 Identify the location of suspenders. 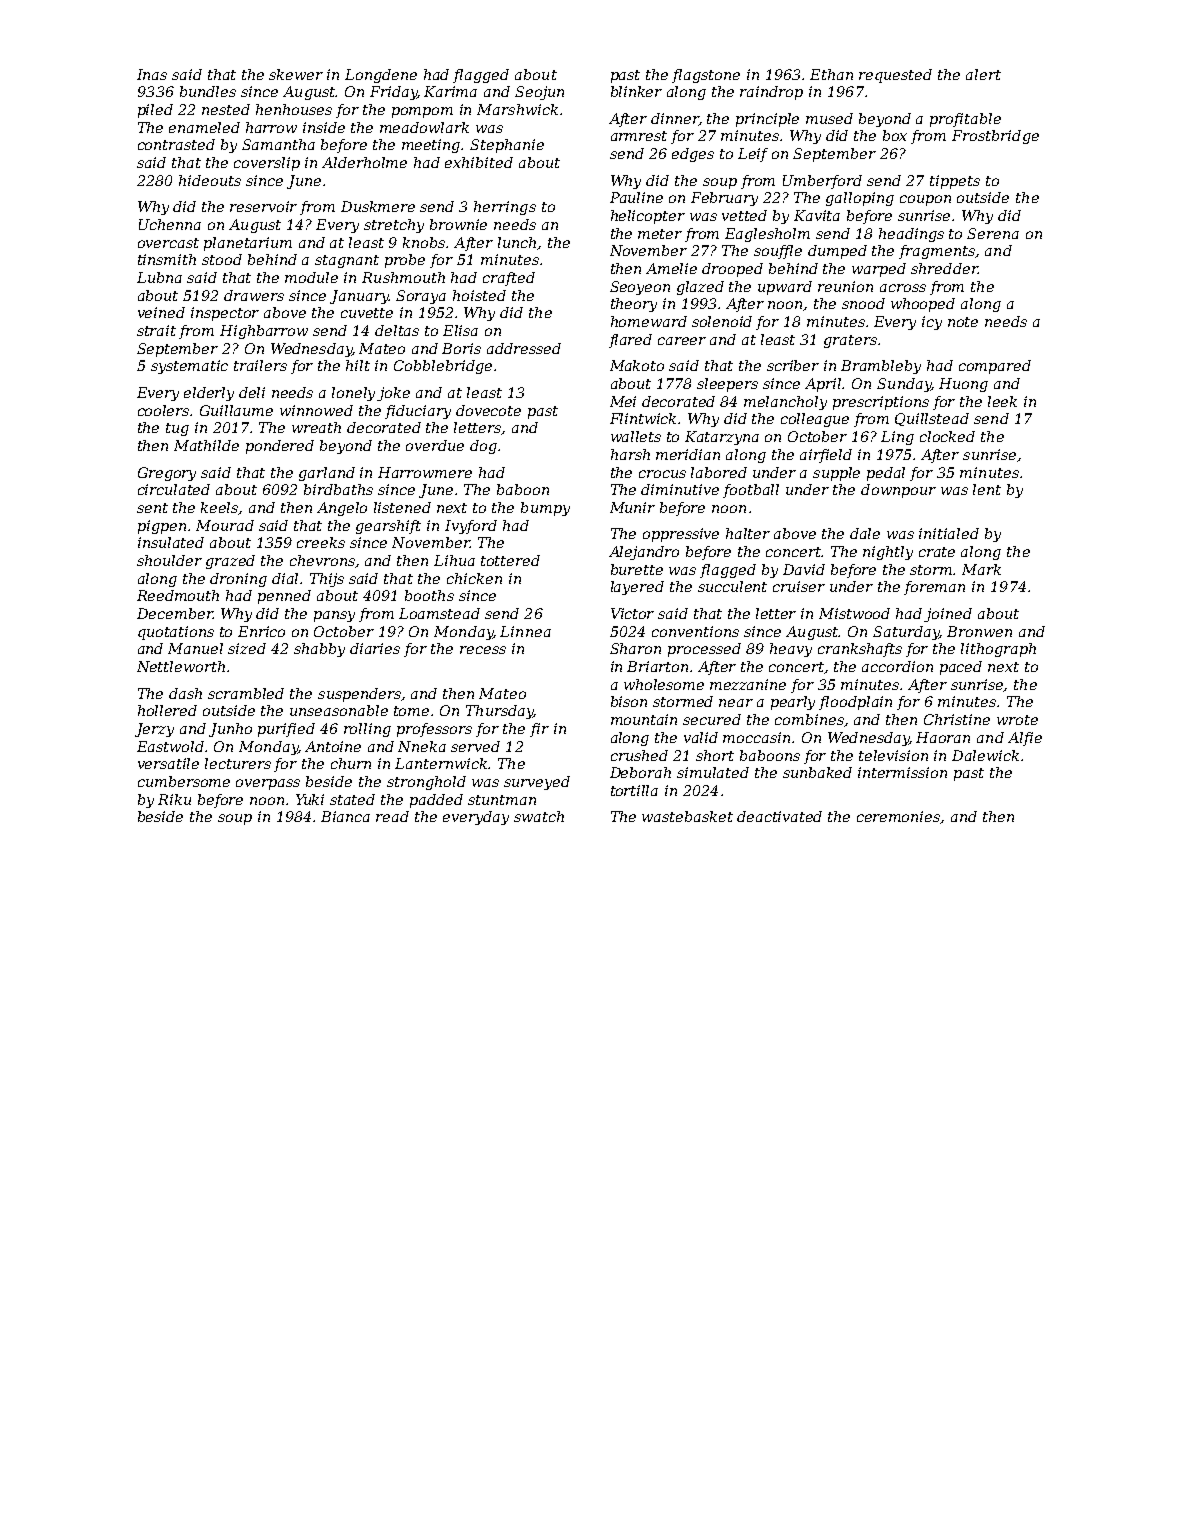
(360, 695).
